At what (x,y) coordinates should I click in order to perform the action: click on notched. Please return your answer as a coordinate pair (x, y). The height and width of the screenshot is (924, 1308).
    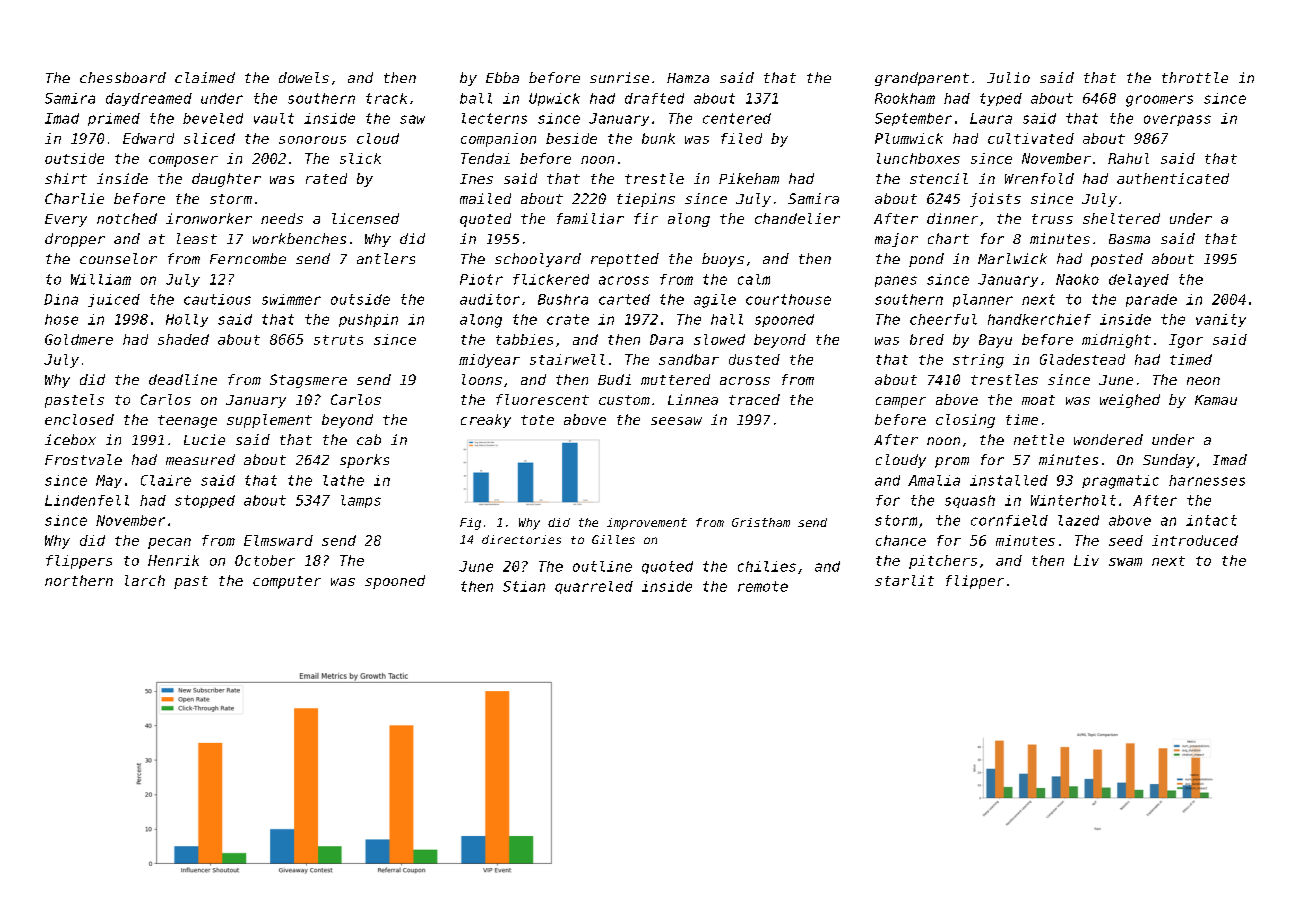
    Looking at the image, I should click on (127, 218).
